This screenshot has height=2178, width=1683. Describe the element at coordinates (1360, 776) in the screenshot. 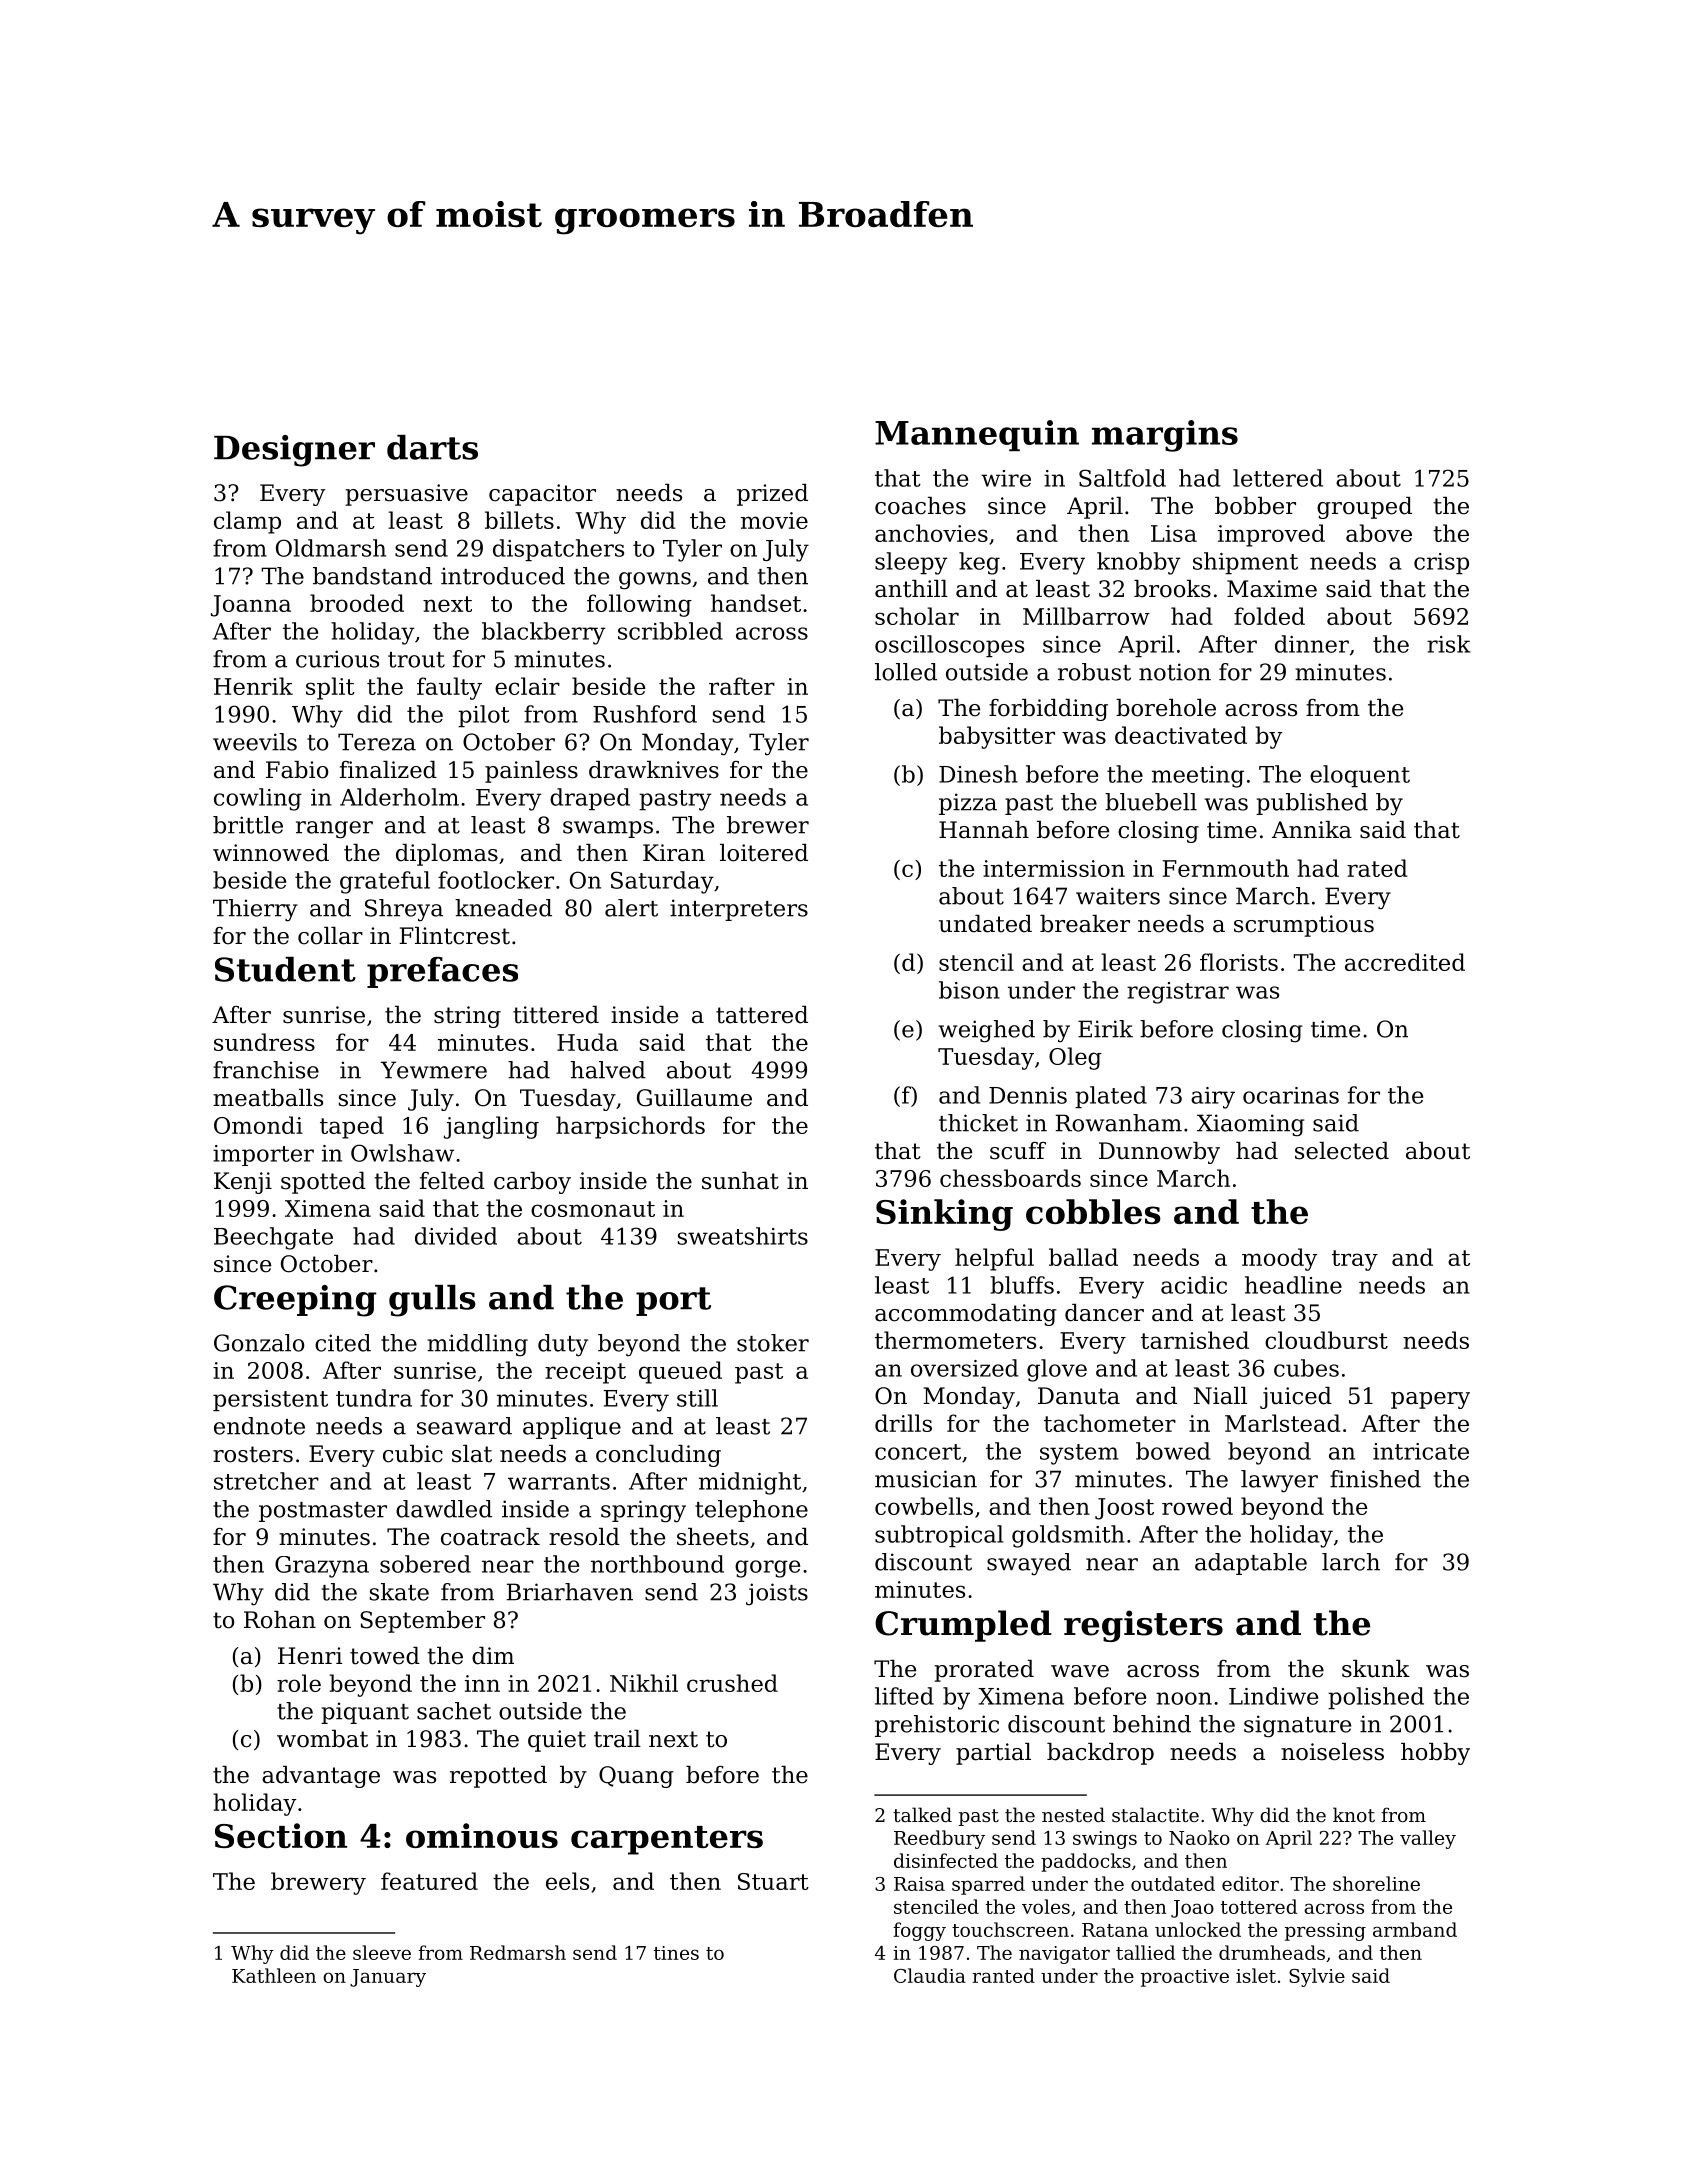

I see `eloquent` at that location.
